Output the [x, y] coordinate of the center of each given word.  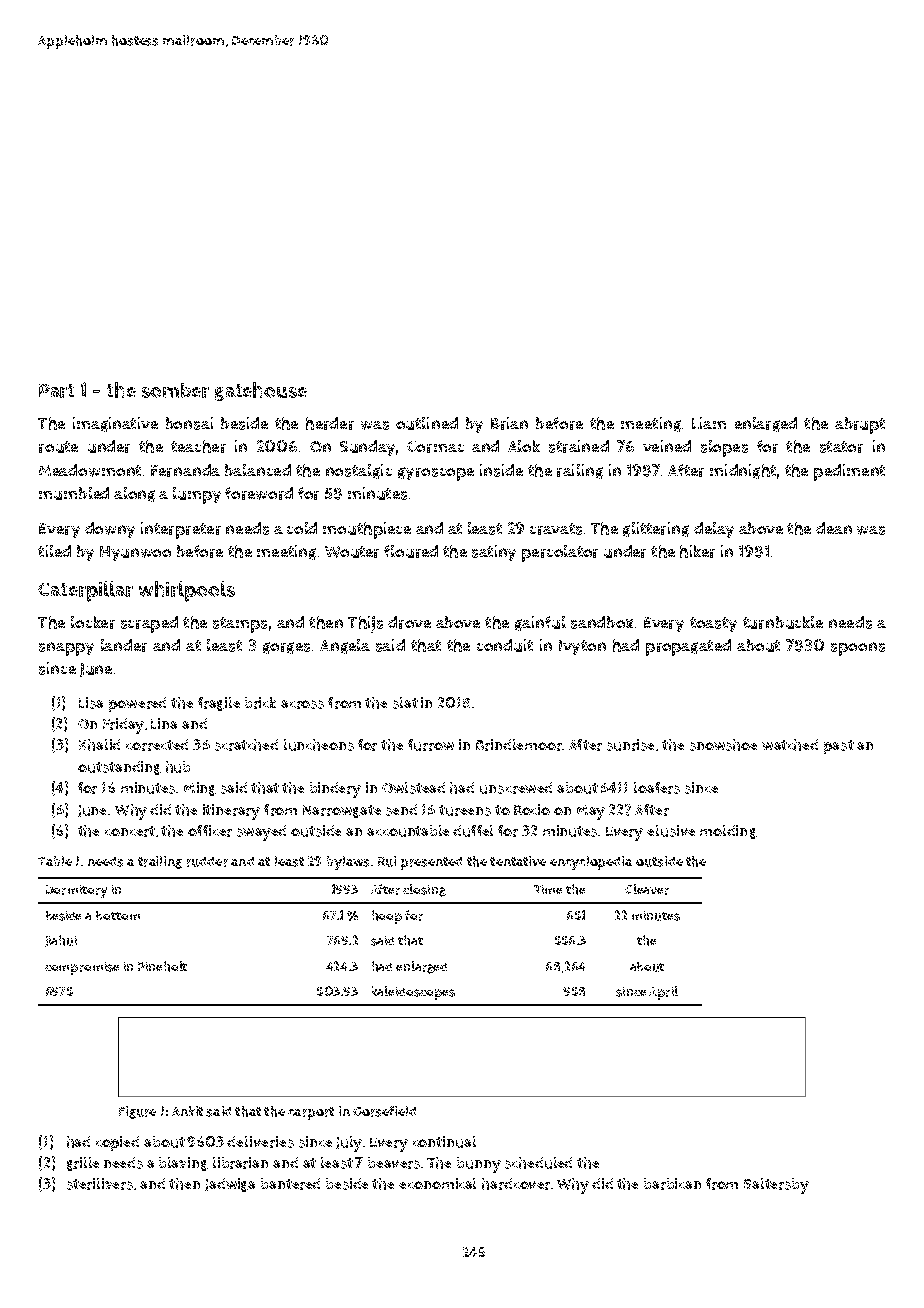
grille [83, 1164]
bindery [335, 790]
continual [444, 1142]
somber [175, 390]
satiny [494, 553]
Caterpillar [85, 591]
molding [728, 832]
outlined [427, 423]
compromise [82, 968]
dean [834, 528]
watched [790, 745]
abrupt [860, 425]
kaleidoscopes [413, 993]
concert [130, 831]
